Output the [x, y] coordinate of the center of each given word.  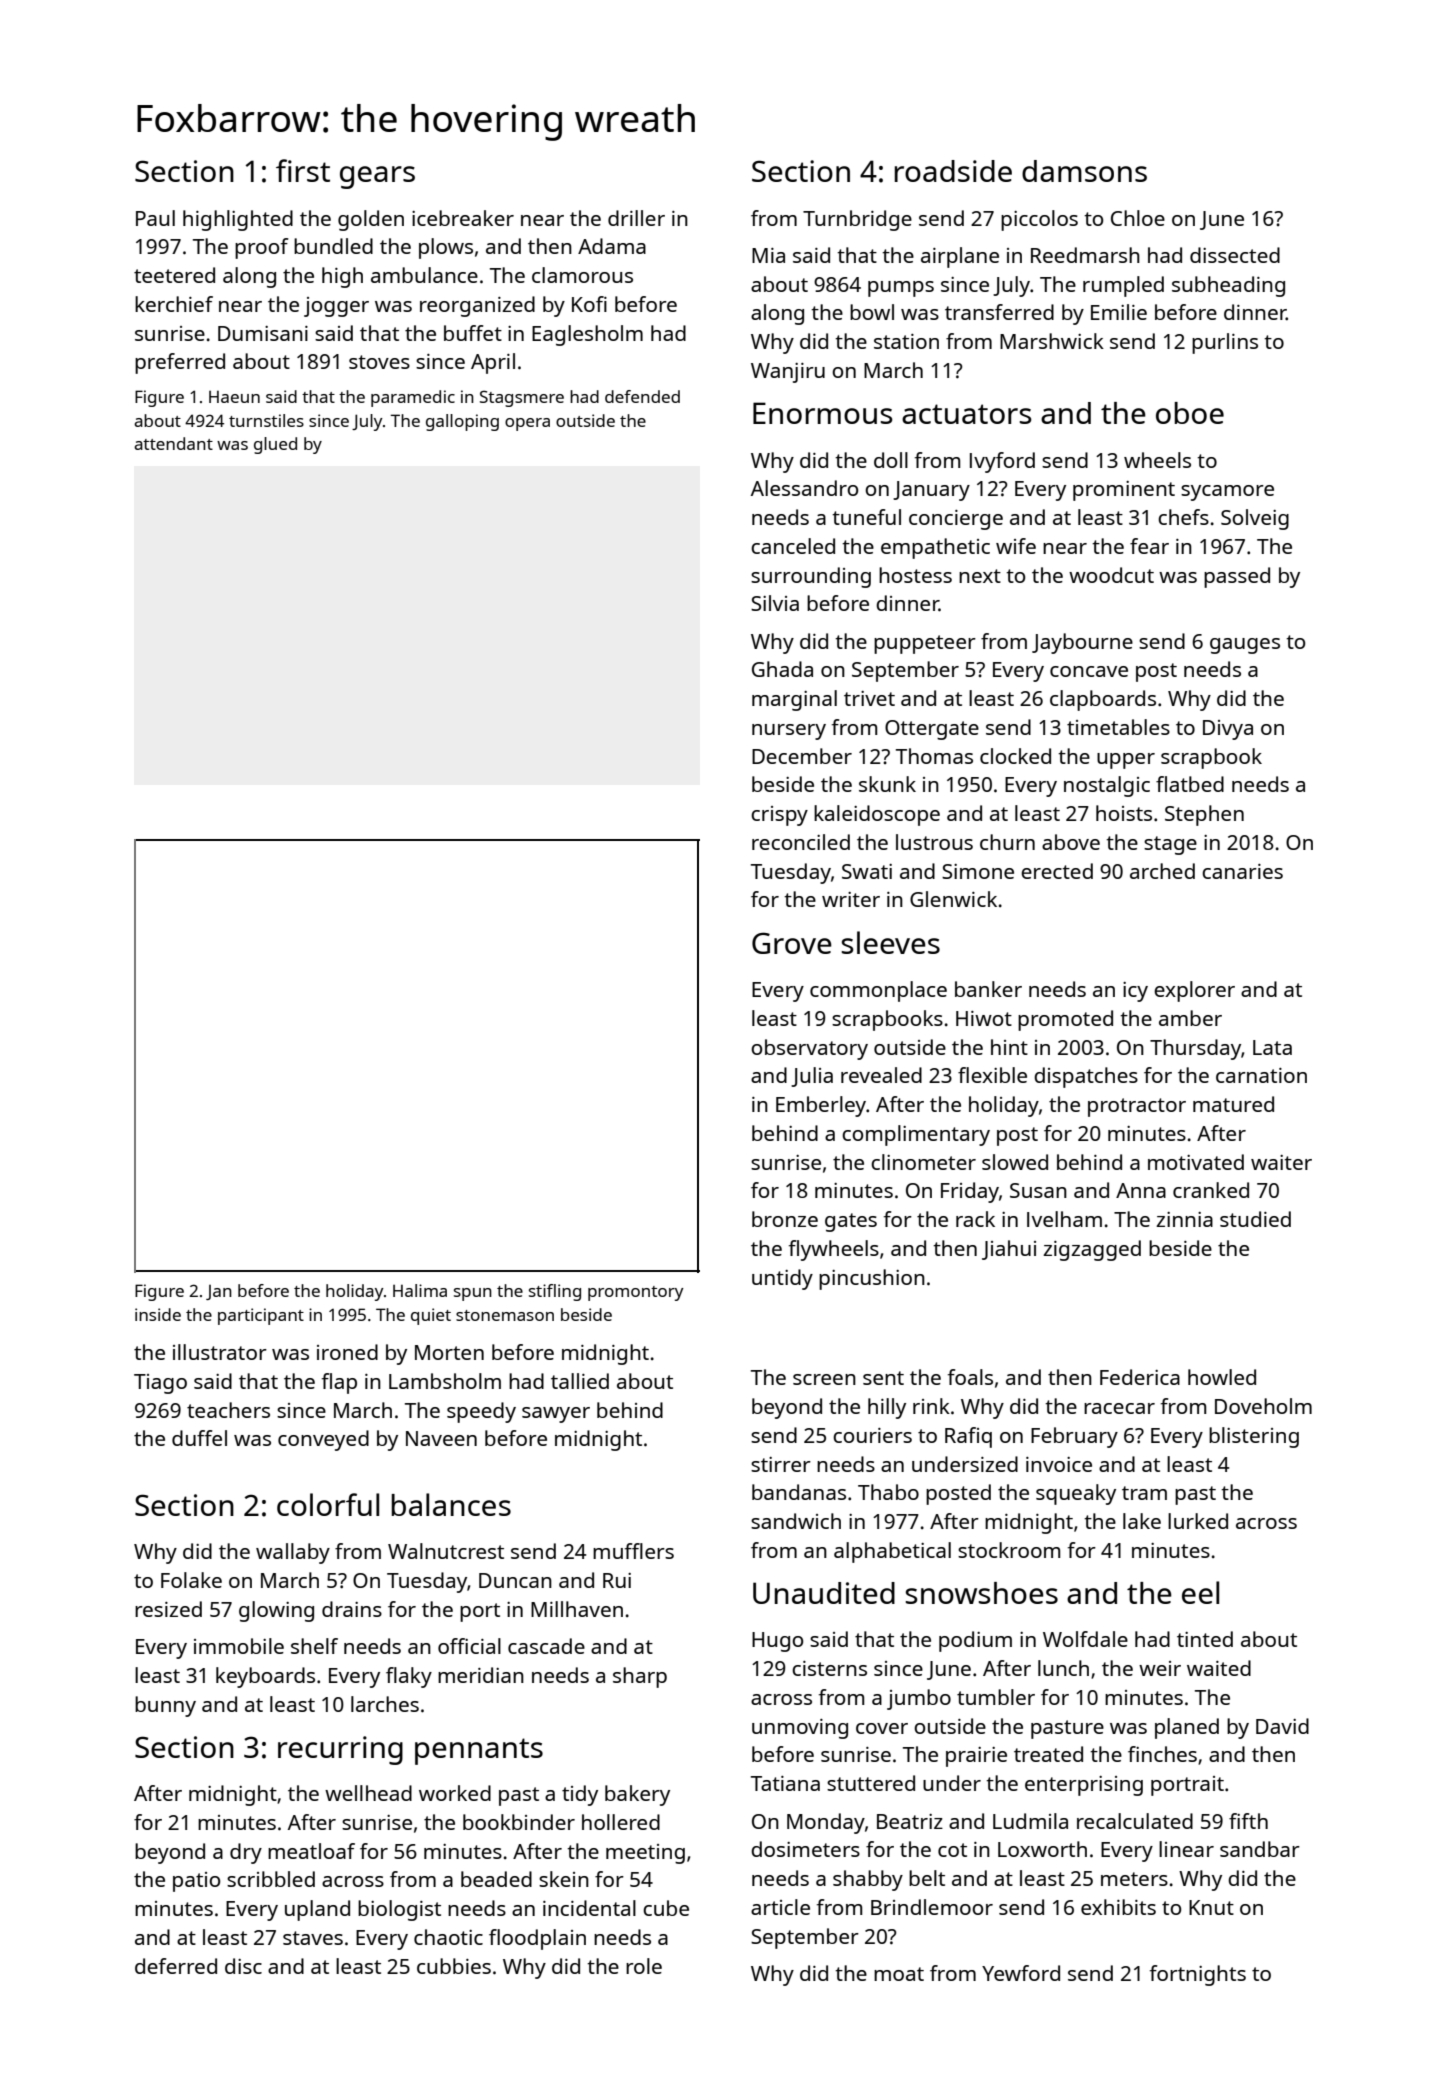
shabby [868, 1880]
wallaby [293, 1553]
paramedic [413, 398]
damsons [1084, 171]
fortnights [1198, 1975]
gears [377, 177]
